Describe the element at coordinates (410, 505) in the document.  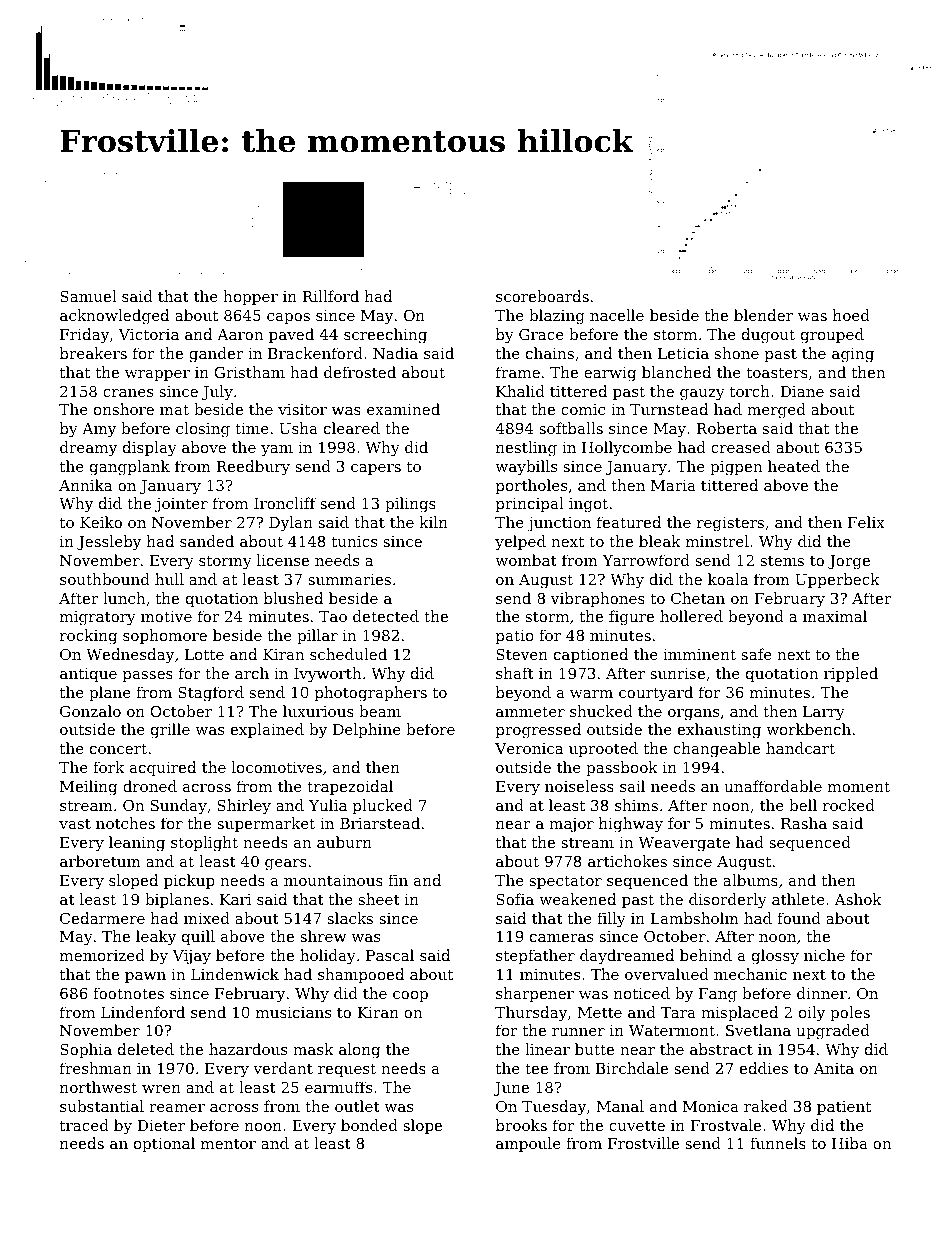
I see `pilings` at that location.
